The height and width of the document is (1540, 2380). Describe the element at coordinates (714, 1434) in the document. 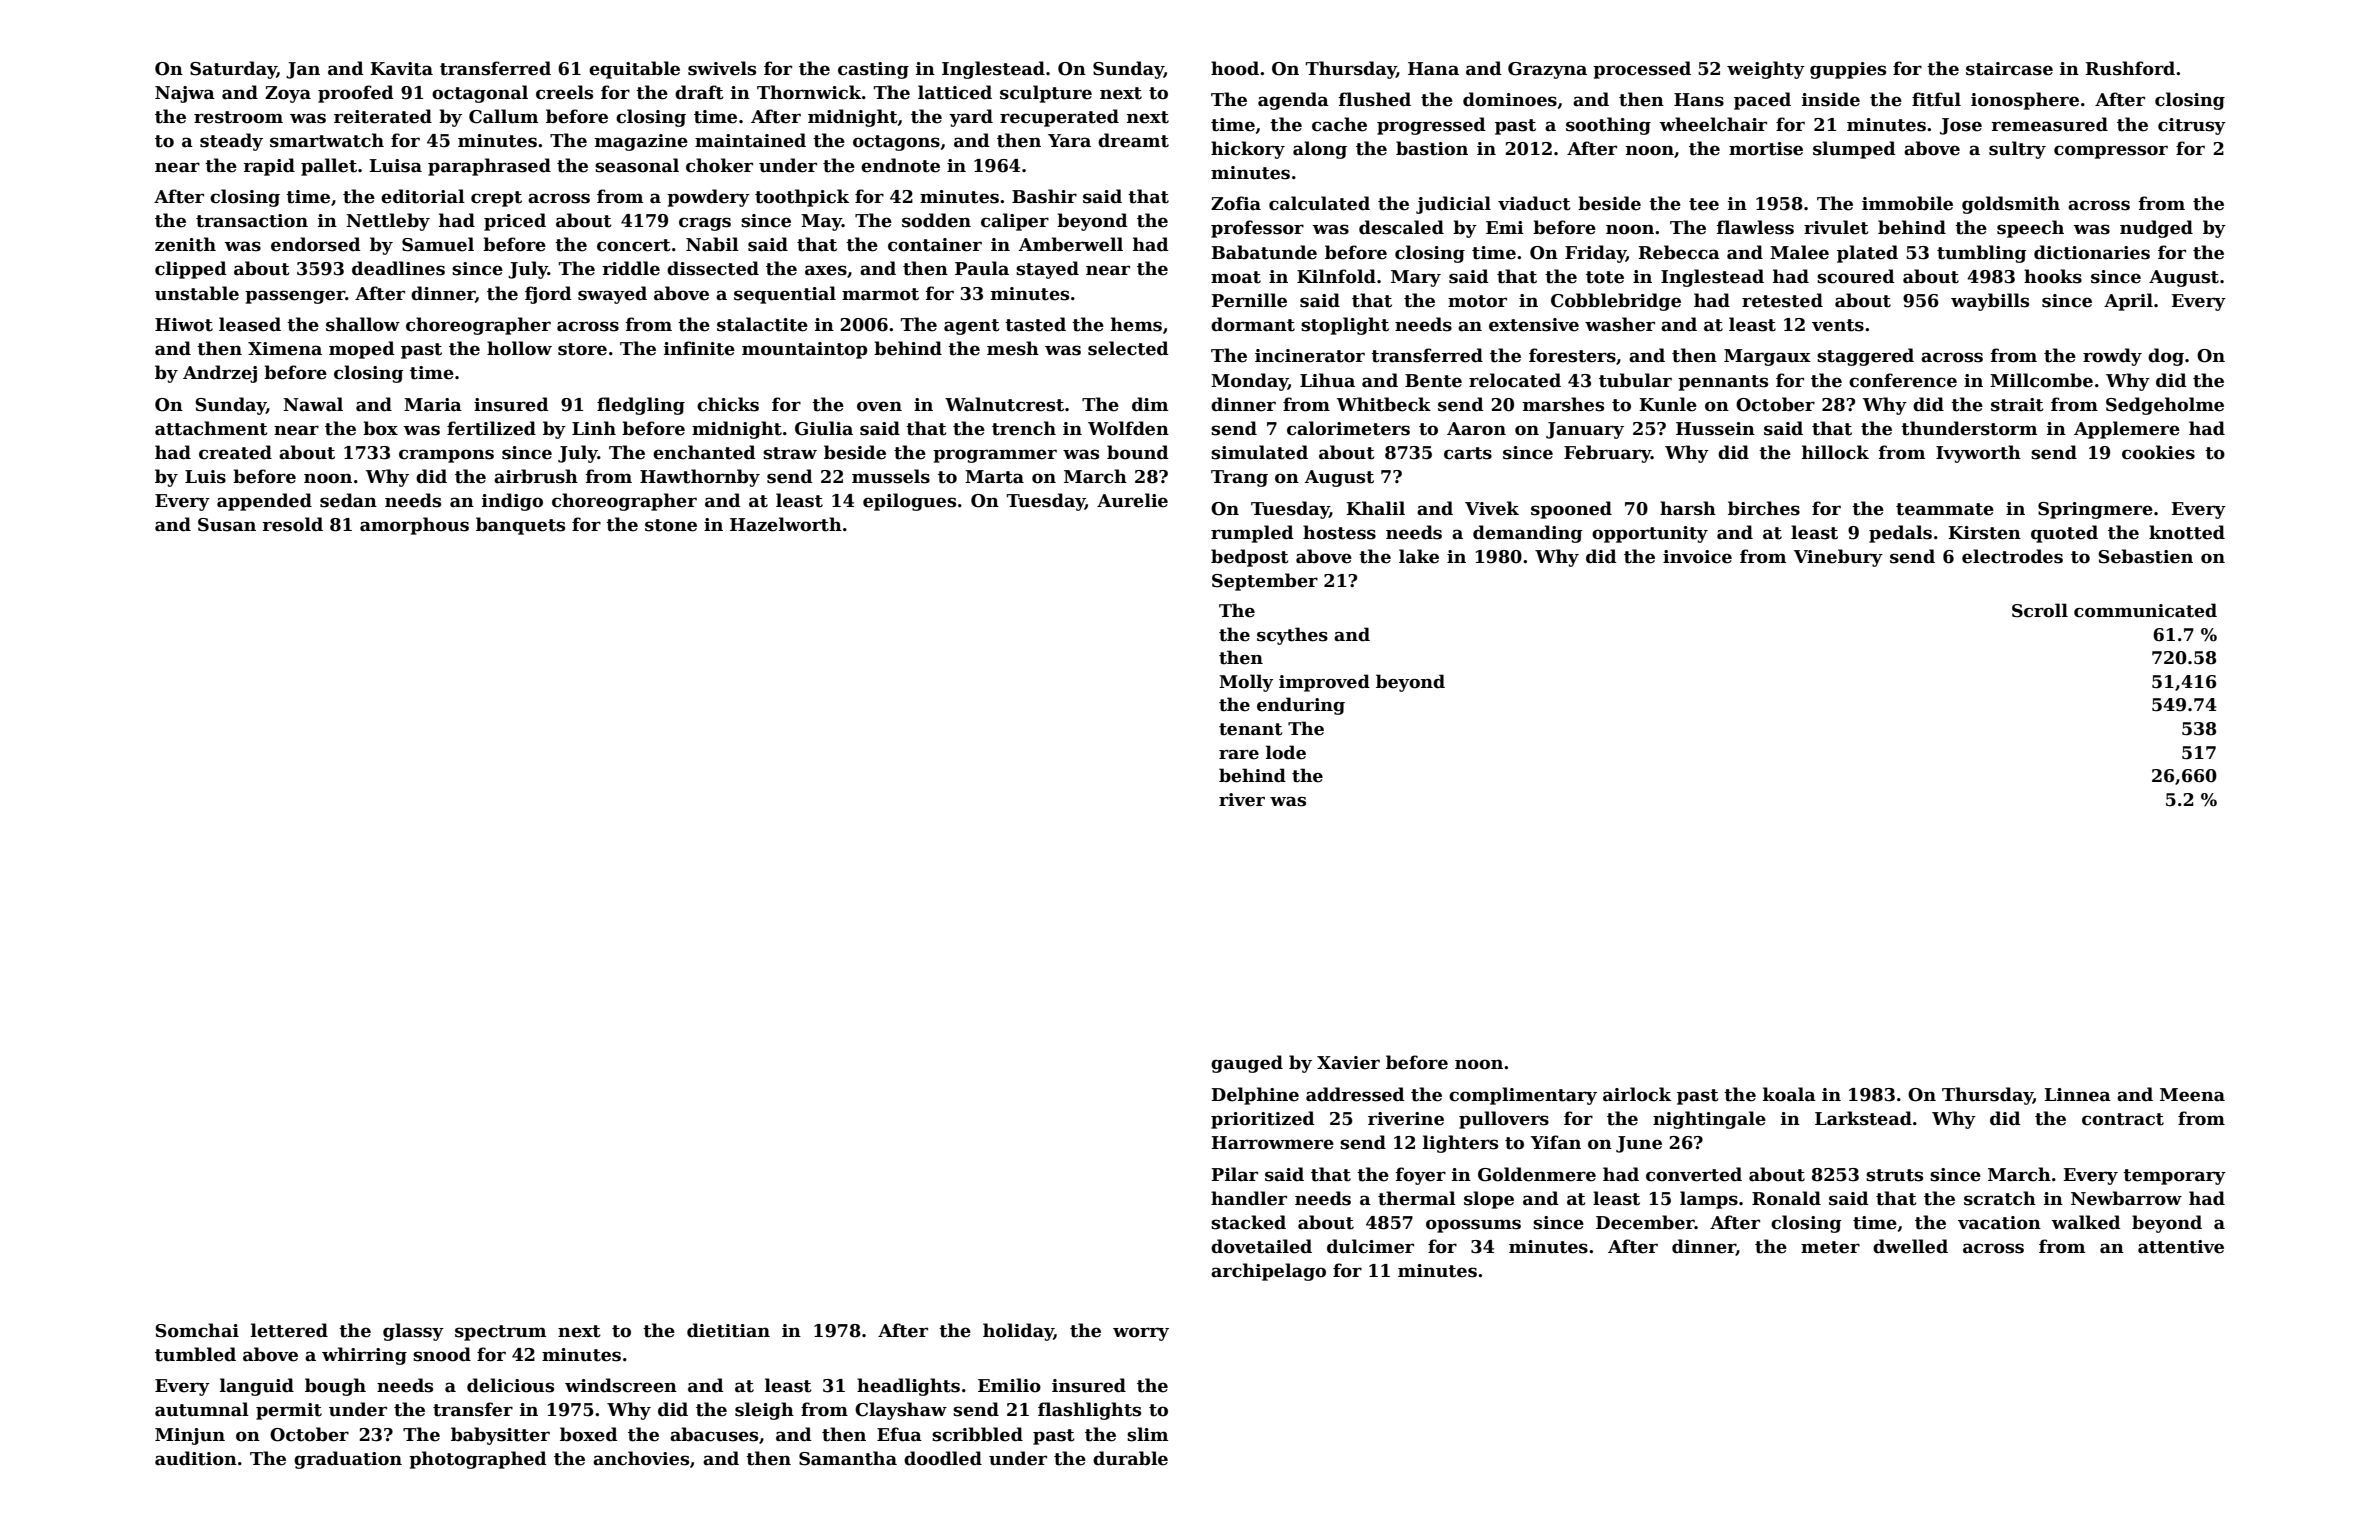

I see `abacuses` at that location.
